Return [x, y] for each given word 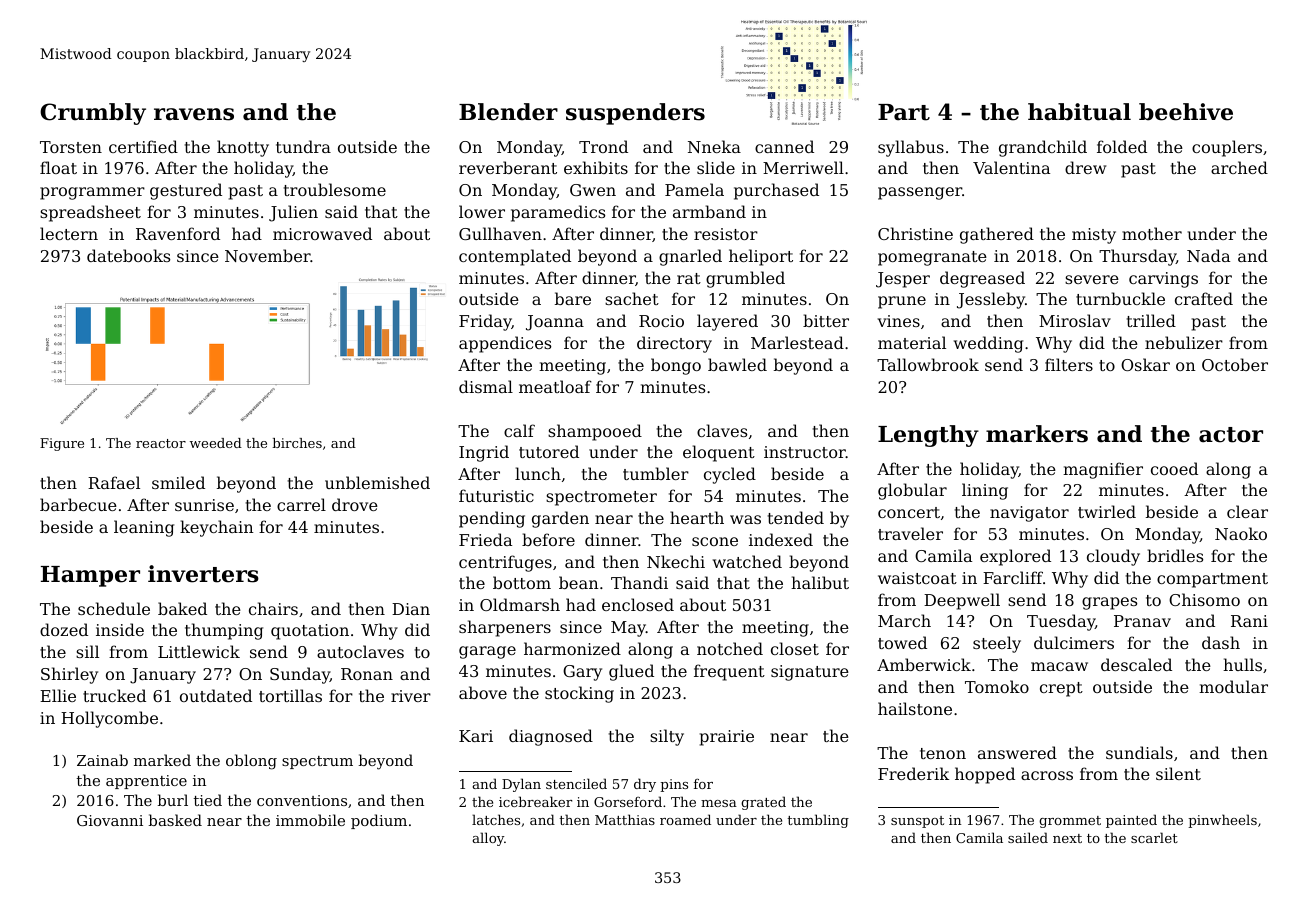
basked [175, 820]
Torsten [71, 147]
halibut [820, 582]
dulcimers [1074, 642]
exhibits [596, 167]
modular [1233, 686]
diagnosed [551, 737]
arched [1239, 167]
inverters [203, 574]
